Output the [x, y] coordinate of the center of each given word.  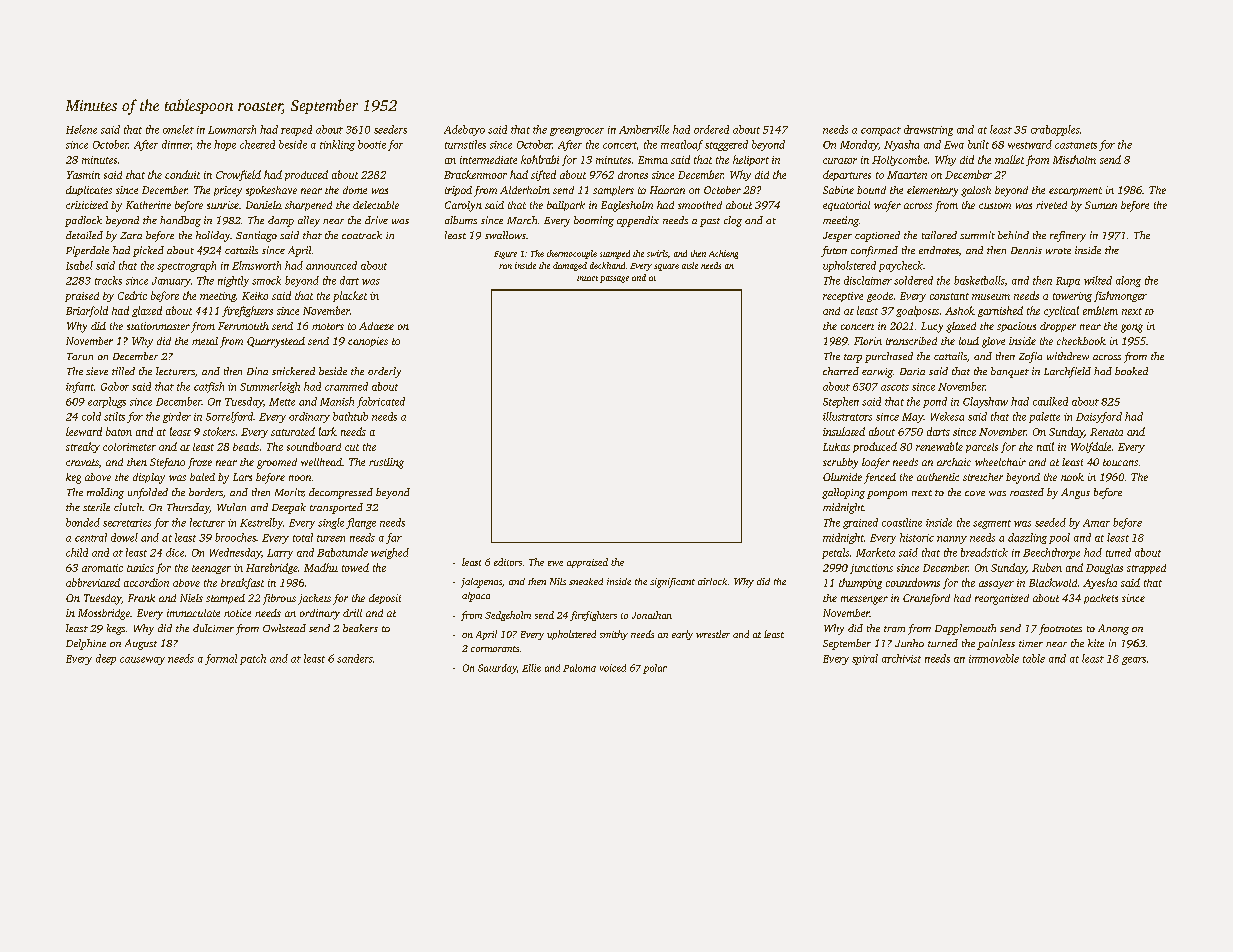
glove [993, 342]
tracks [108, 280]
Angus [1075, 493]
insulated [844, 431]
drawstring [928, 130]
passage [614, 279]
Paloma [579, 668]
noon [300, 478]
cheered [257, 144]
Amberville [644, 129]
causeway [142, 661]
